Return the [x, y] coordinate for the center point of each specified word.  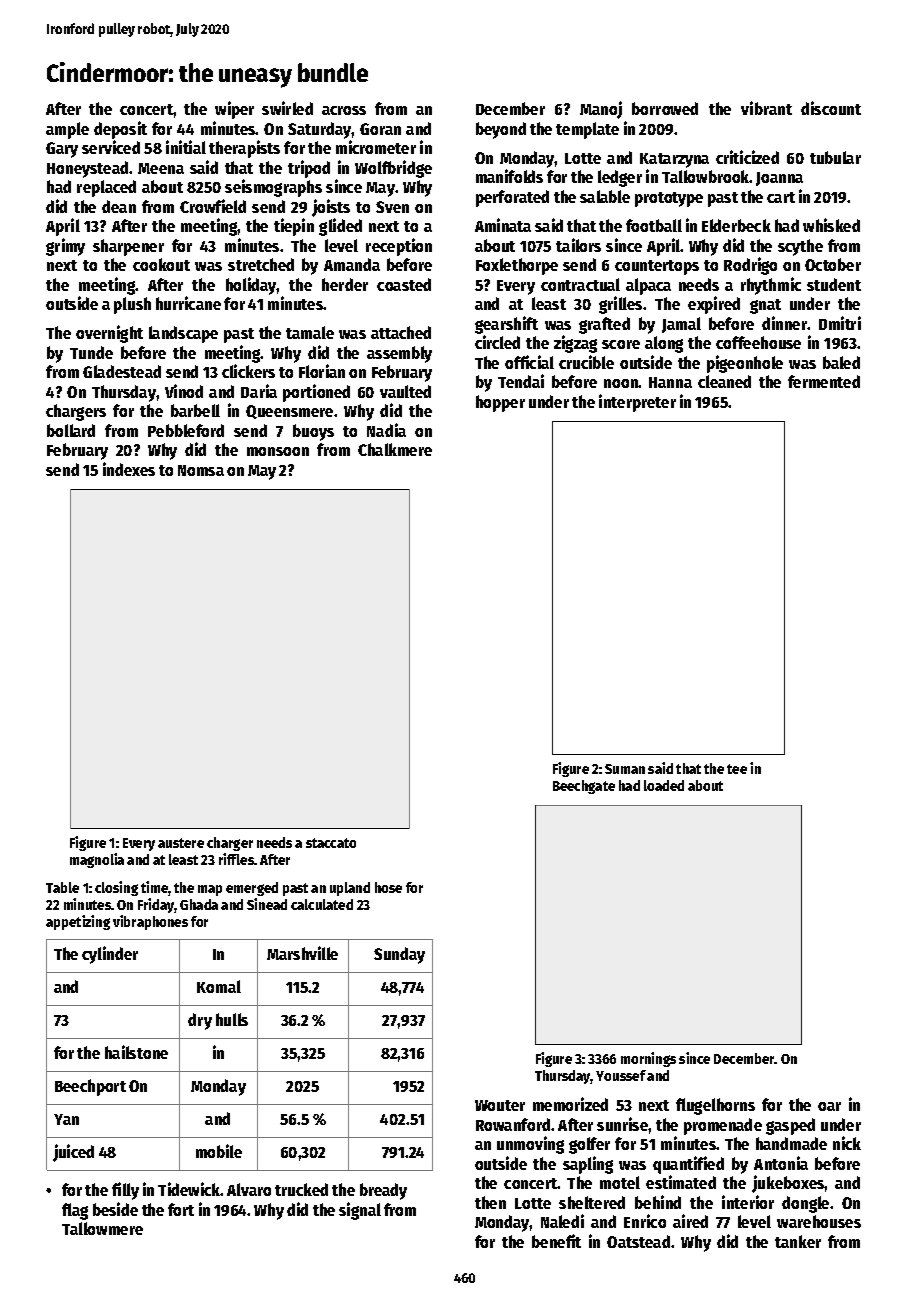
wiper [234, 110]
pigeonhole [745, 364]
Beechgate [584, 787]
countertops [657, 267]
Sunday [399, 955]
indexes [129, 469]
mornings [648, 1059]
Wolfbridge [393, 169]
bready [383, 1191]
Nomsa [201, 470]
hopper [500, 403]
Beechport [90, 1087]
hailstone [136, 1052]
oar [829, 1106]
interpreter [637, 403]
